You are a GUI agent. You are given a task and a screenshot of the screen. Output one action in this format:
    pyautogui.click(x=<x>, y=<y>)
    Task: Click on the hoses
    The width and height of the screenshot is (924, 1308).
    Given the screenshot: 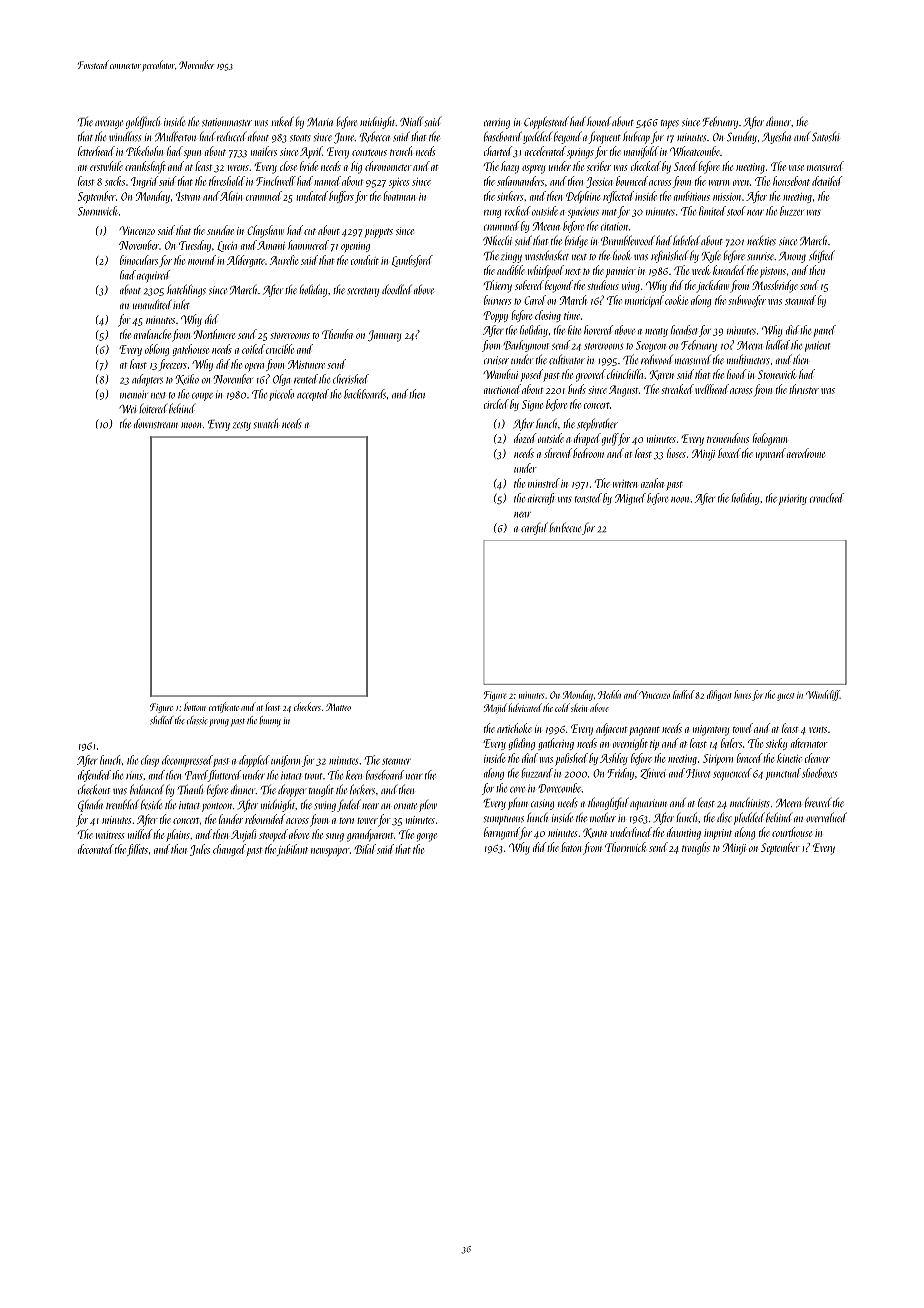 What is the action you would take?
    pyautogui.click(x=676, y=453)
